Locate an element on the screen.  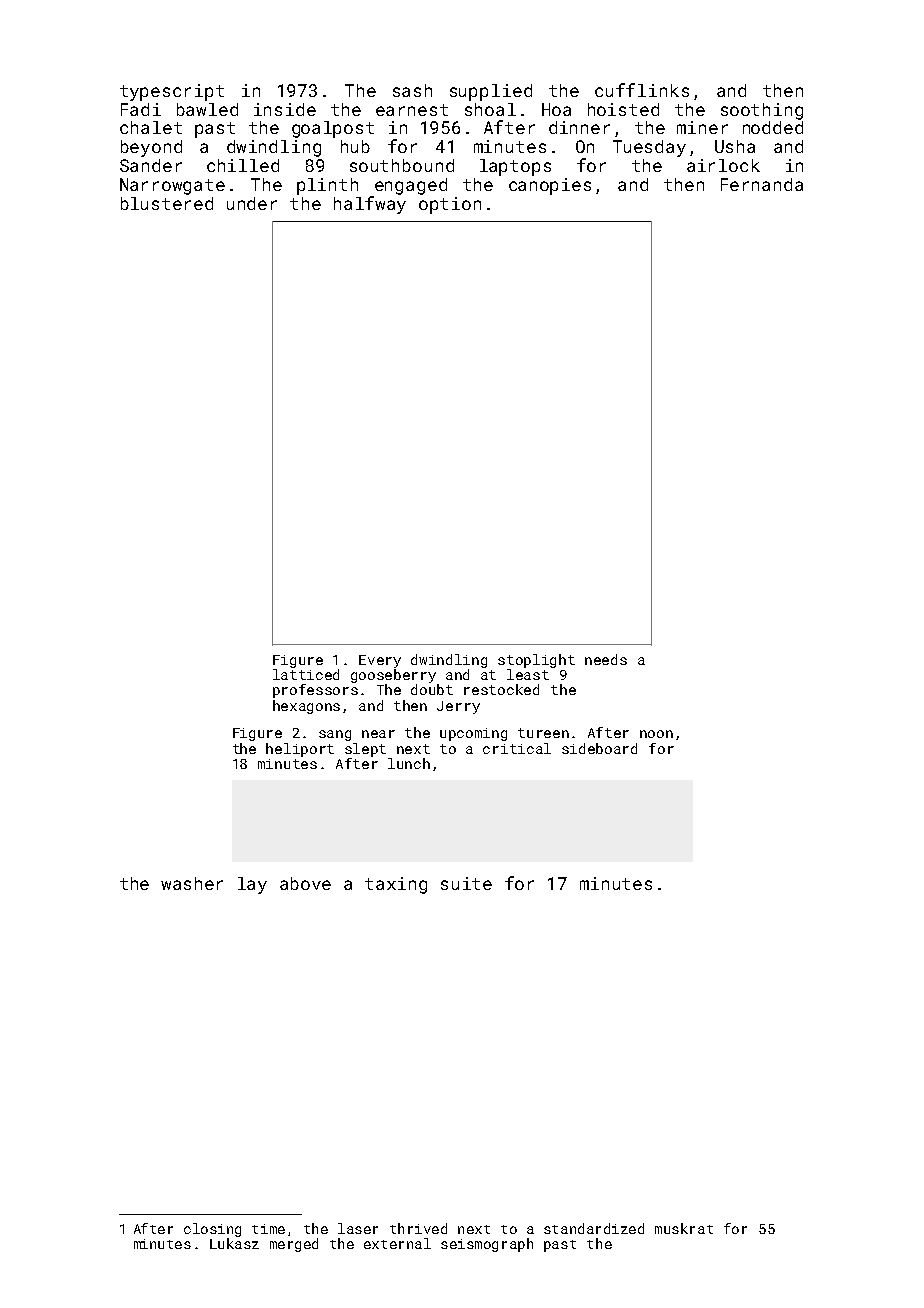
Every is located at coordinates (380, 661).
